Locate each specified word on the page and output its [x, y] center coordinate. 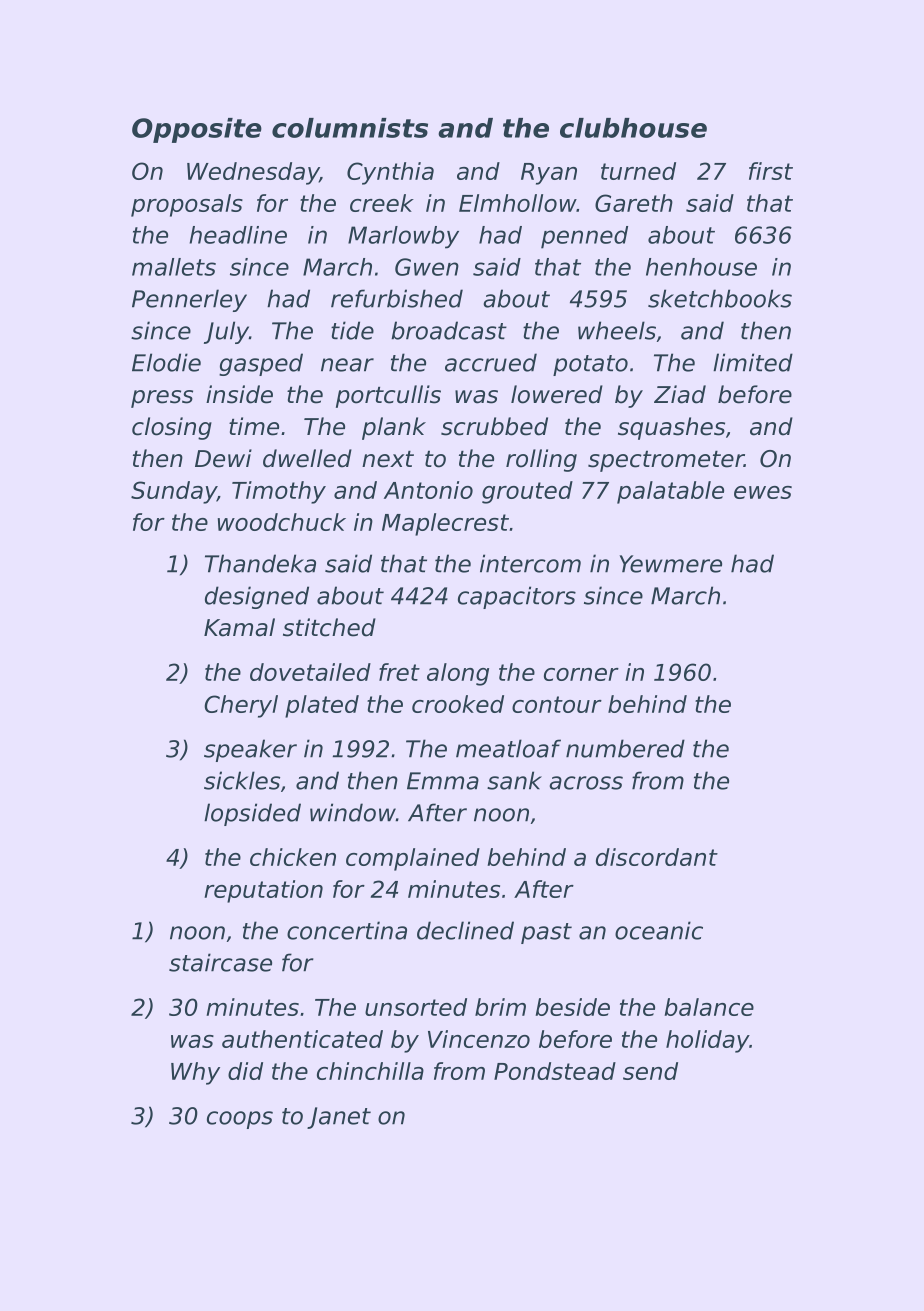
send [650, 1071]
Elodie [166, 362]
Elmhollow [518, 203]
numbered [625, 748]
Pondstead [555, 1071]
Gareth [634, 203]
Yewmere [671, 564]
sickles [242, 780]
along [458, 674]
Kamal [239, 627]
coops [240, 1120]
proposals [187, 205]
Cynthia [390, 173]
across [586, 783]
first [771, 171]
